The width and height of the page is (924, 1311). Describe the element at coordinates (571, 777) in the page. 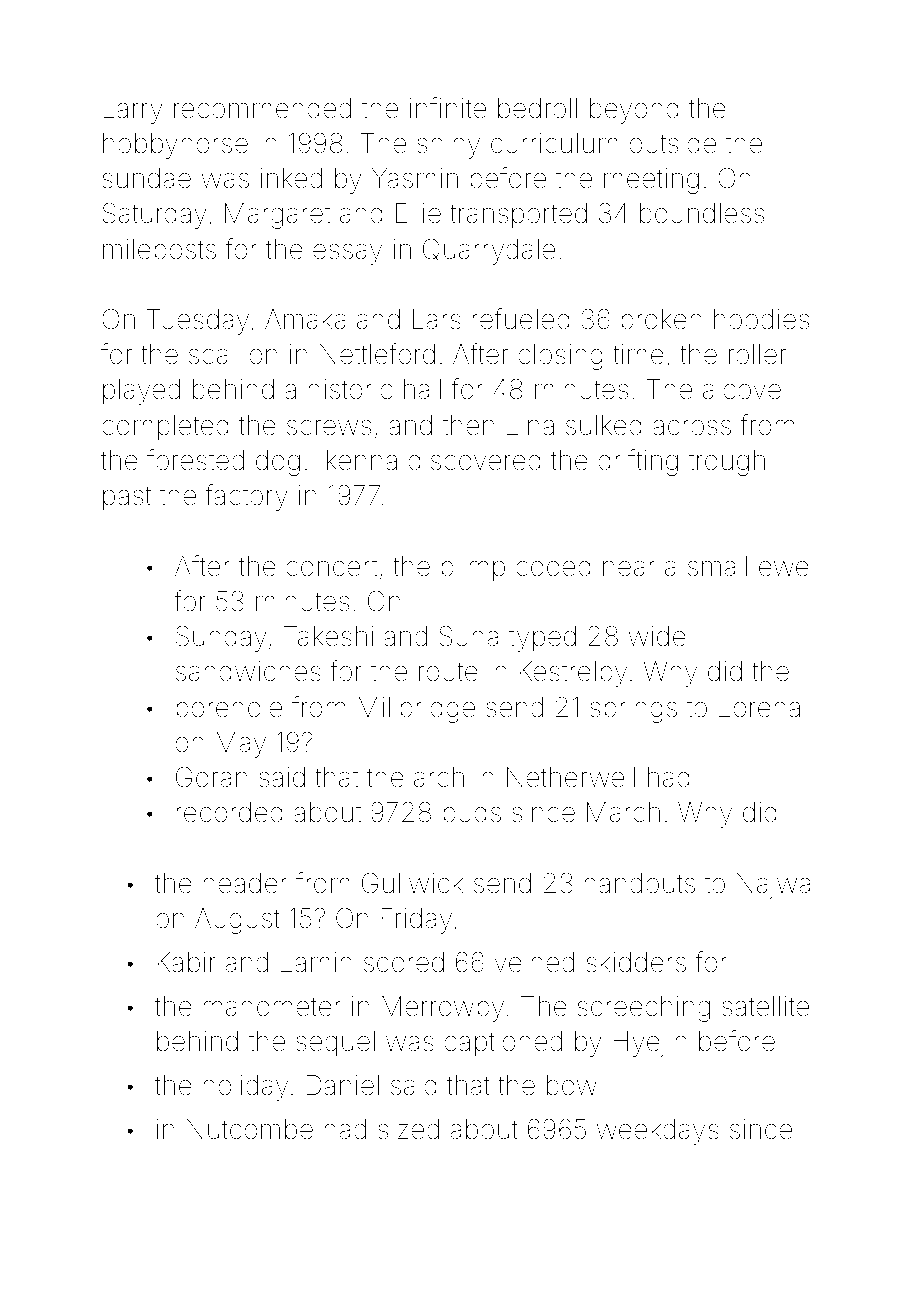

I see `Netherwell` at that location.
